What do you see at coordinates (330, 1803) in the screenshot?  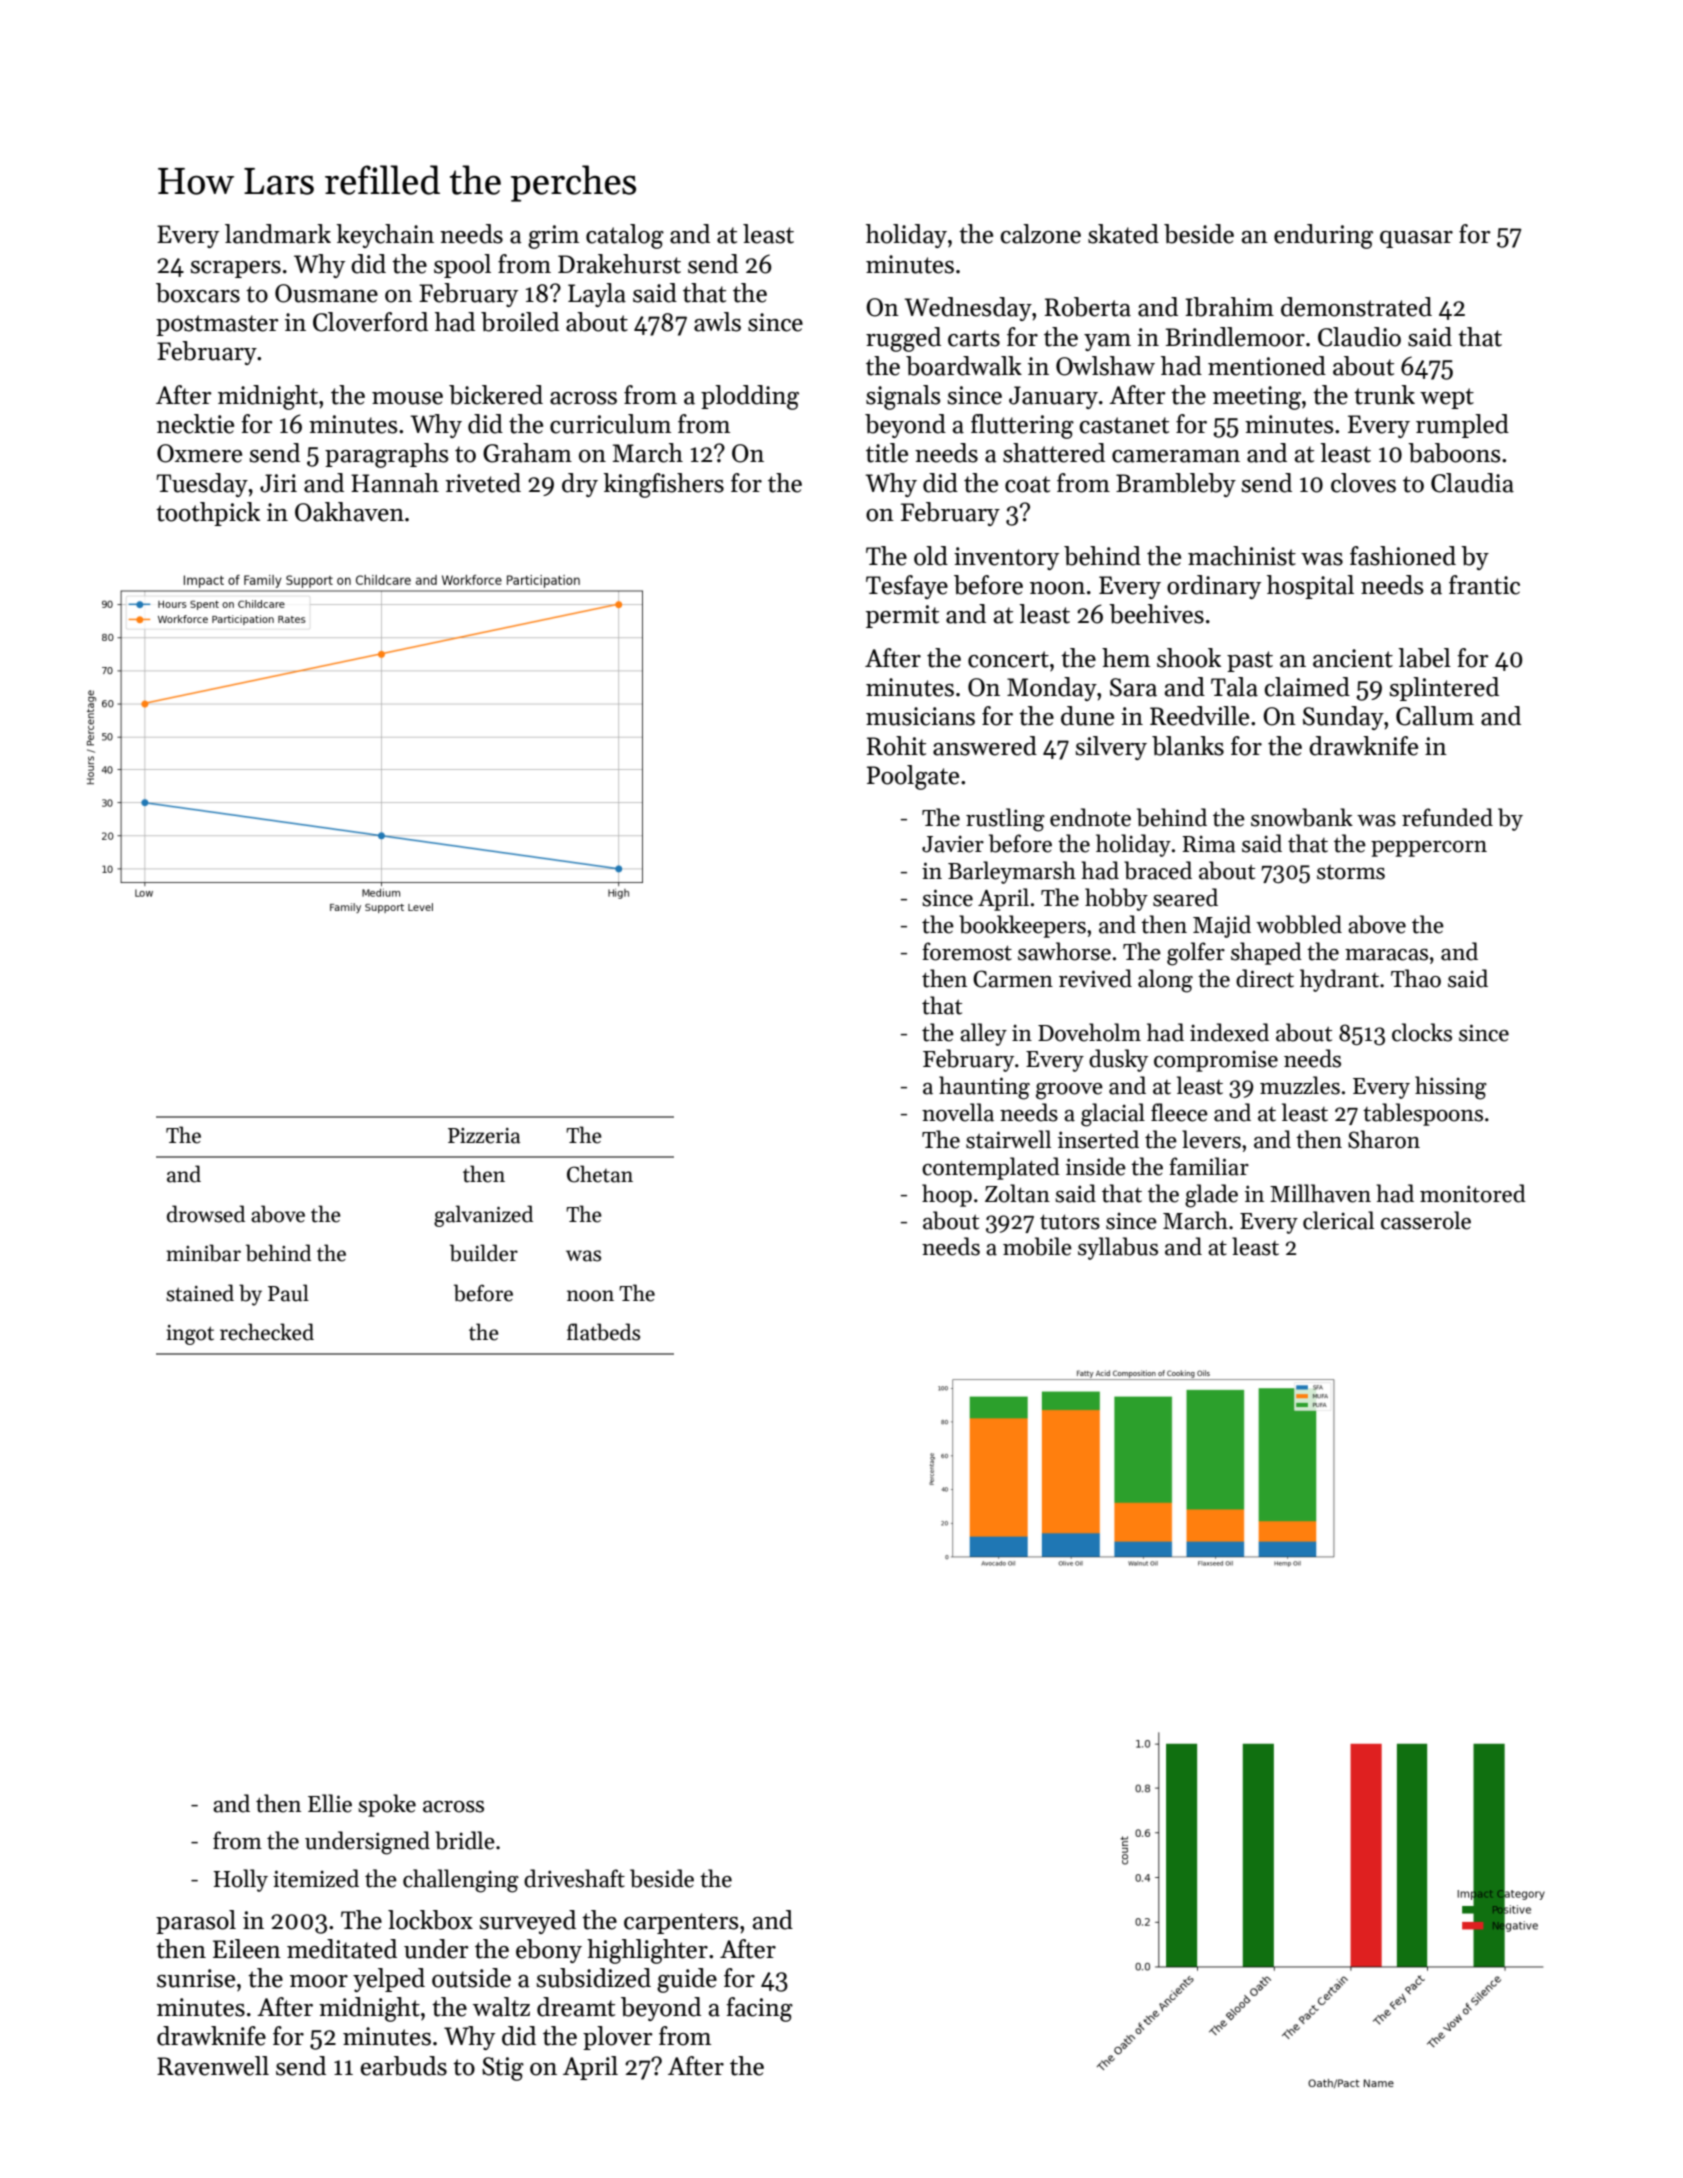 I see `Ellie` at bounding box center [330, 1803].
